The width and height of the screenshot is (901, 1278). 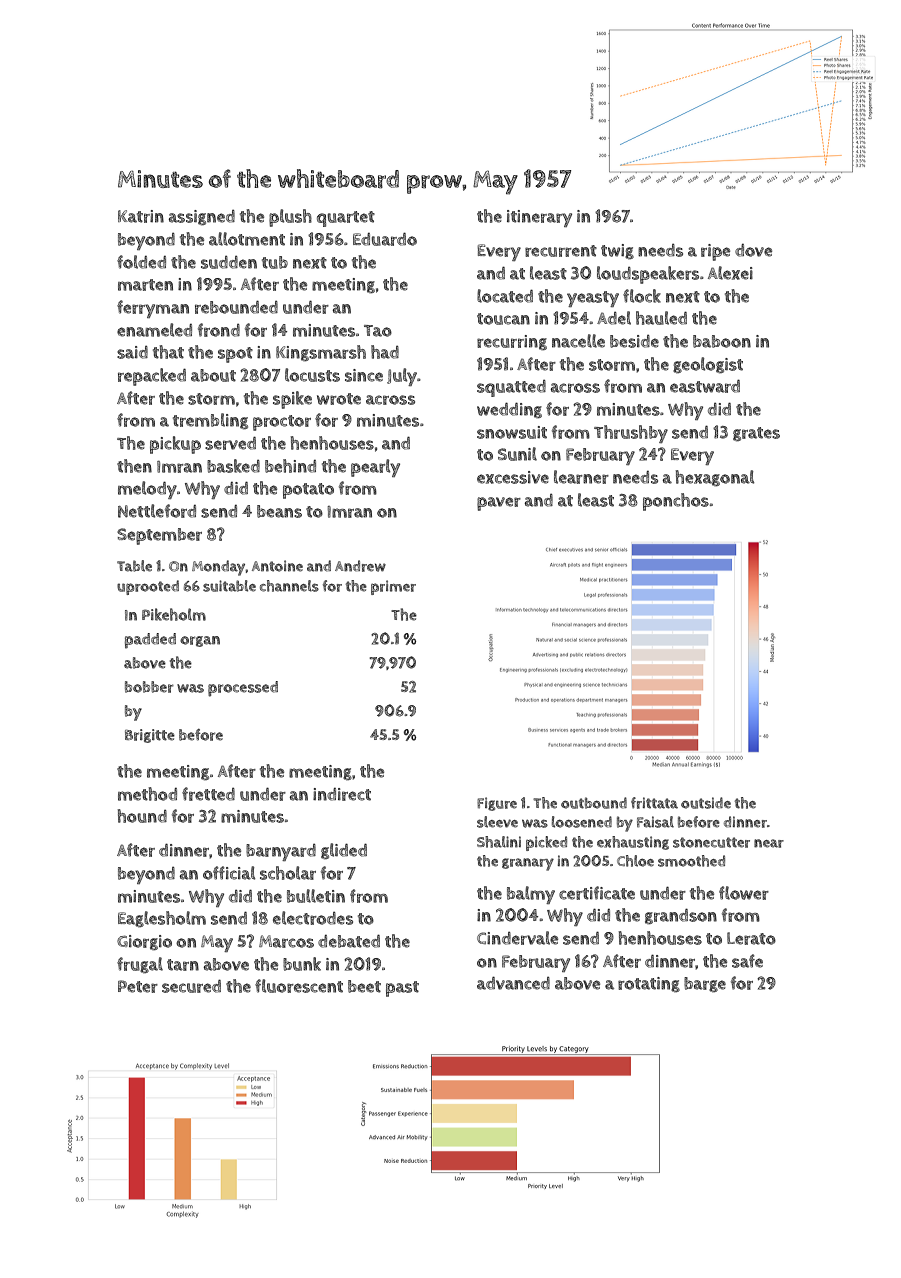 What do you see at coordinates (144, 942) in the screenshot?
I see `Giorgio` at bounding box center [144, 942].
